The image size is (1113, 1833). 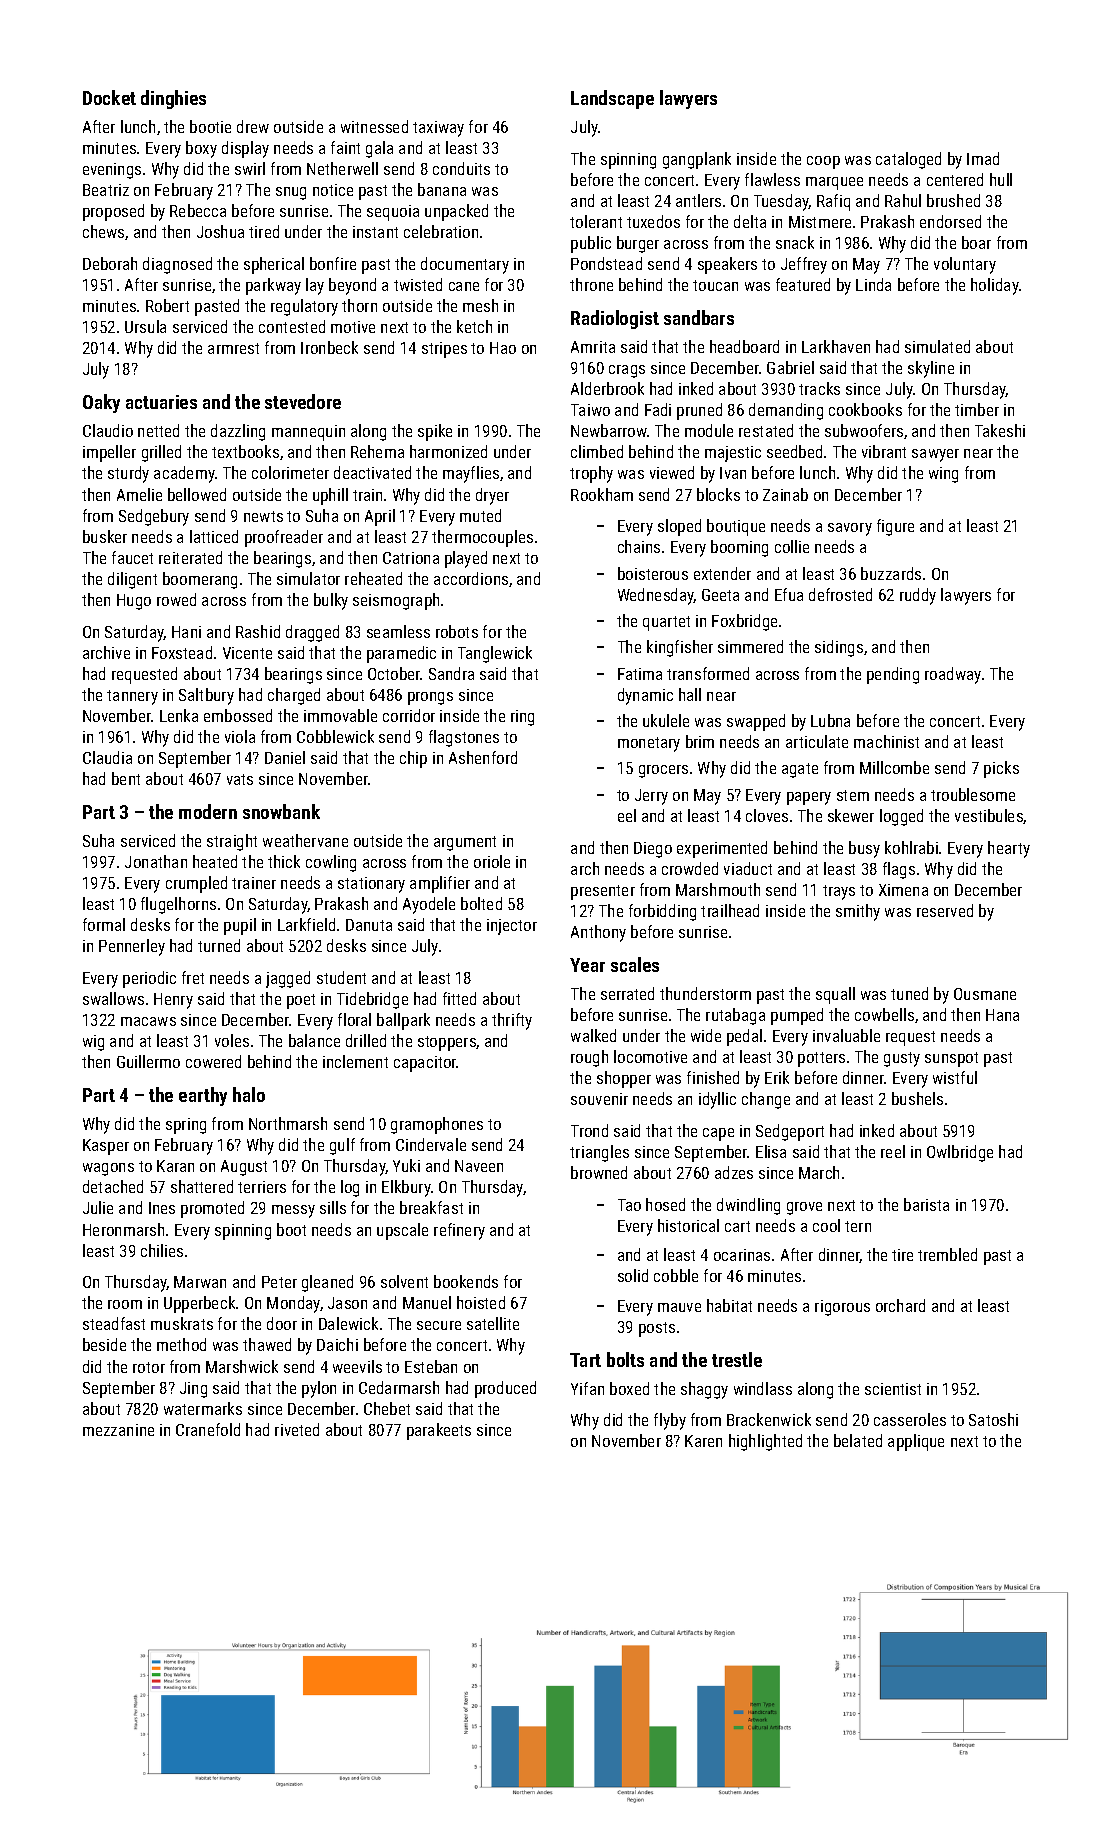 I want to click on Cranefold, so click(x=208, y=1429).
